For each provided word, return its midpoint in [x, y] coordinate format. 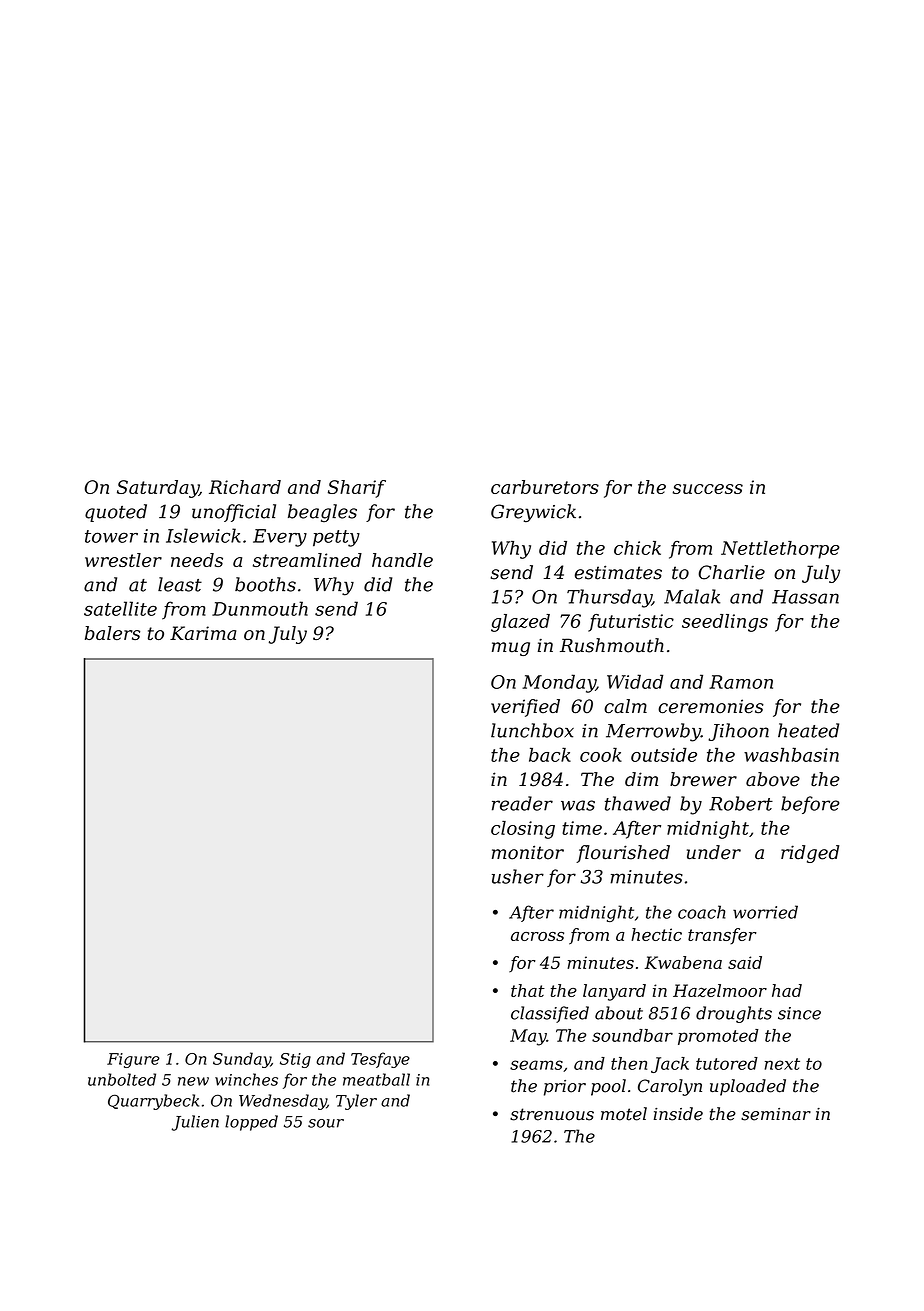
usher [518, 876]
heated [808, 730]
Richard [245, 487]
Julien [195, 1123]
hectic [656, 934]
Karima [203, 633]
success [708, 489]
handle [402, 560]
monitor [528, 852]
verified [525, 708]
